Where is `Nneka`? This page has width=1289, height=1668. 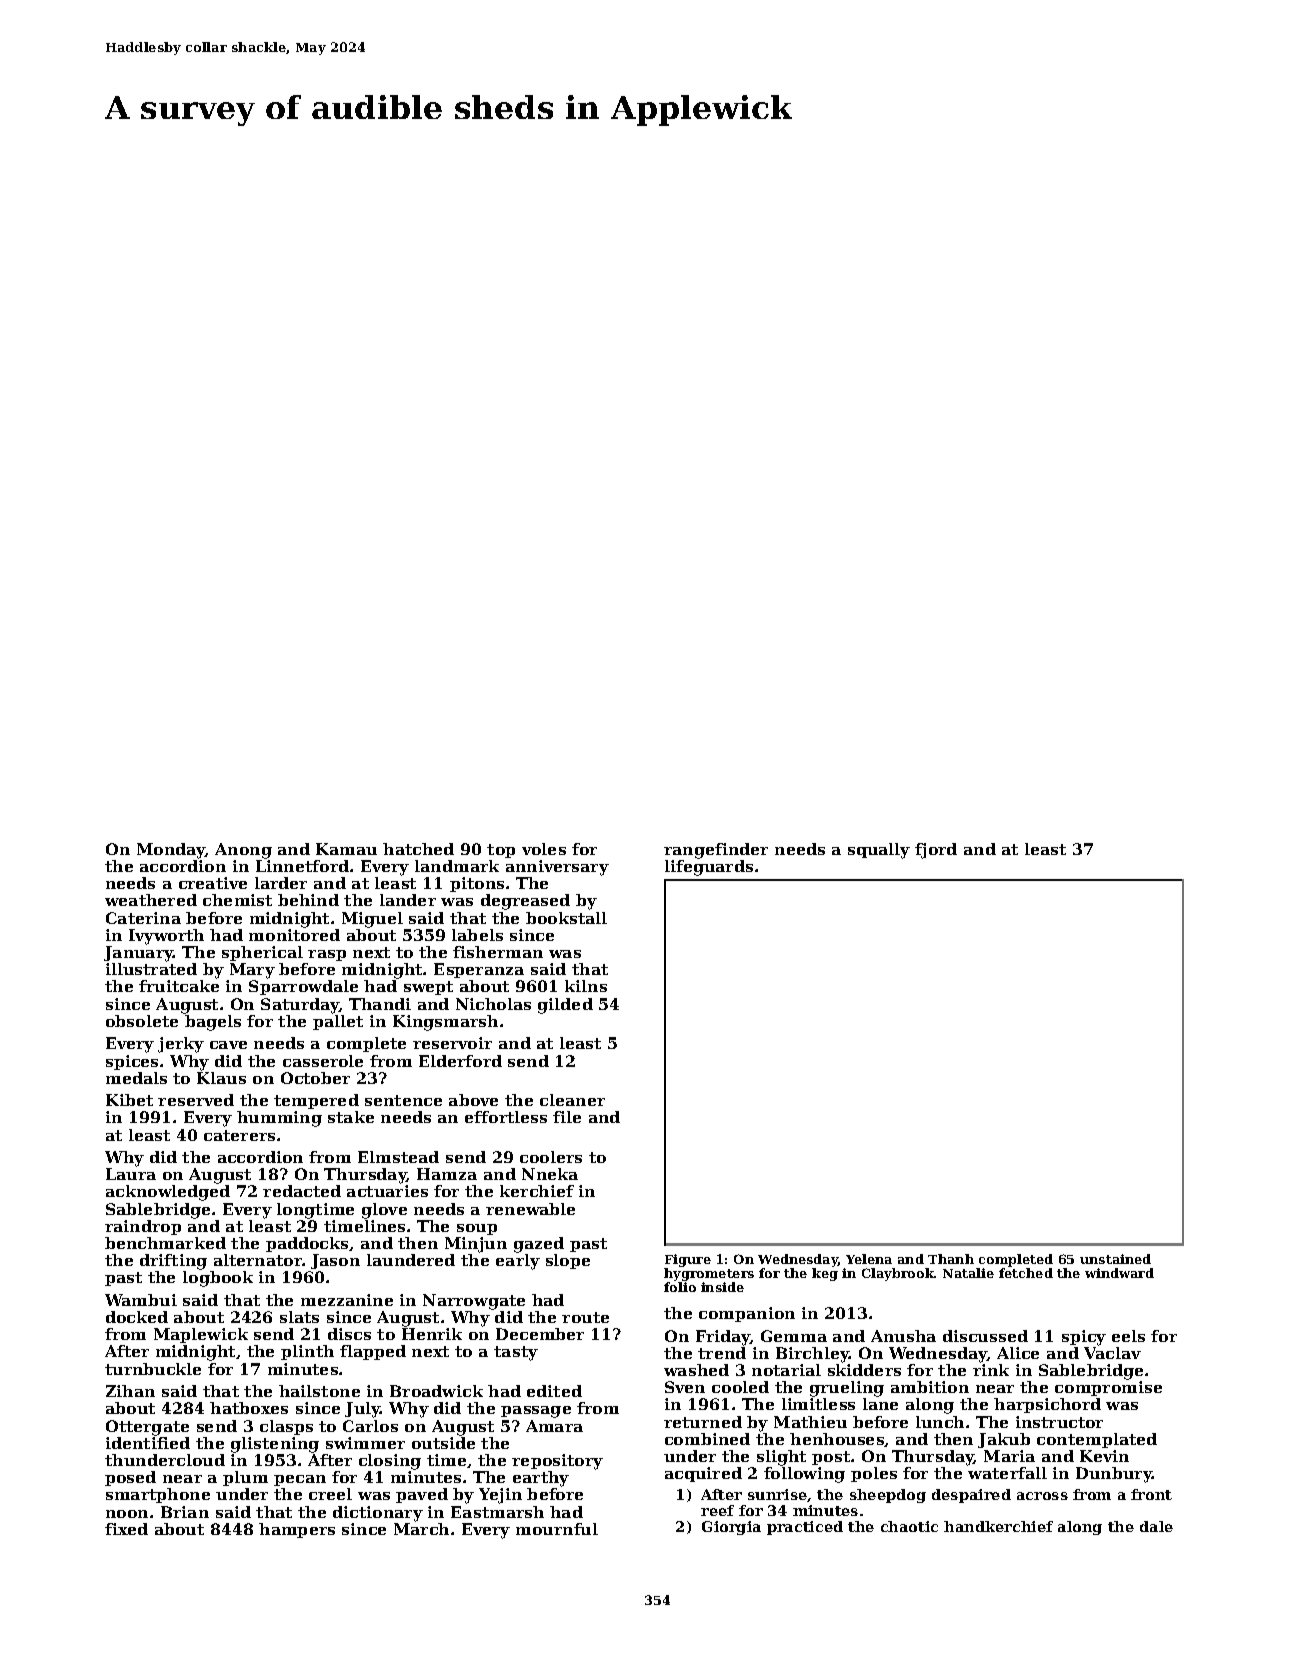
Nneka is located at coordinates (550, 1174).
